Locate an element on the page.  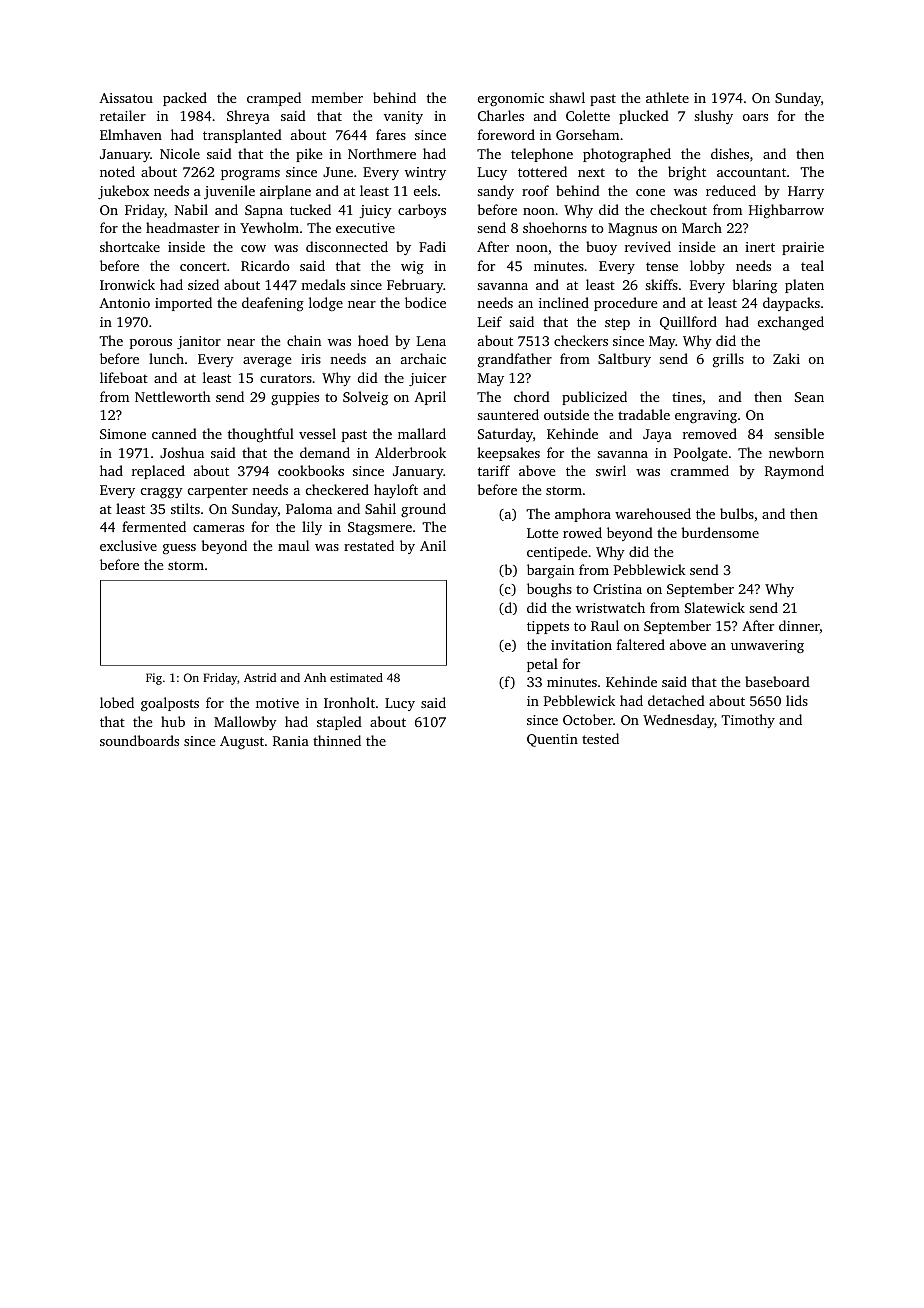
goalposts is located at coordinates (170, 704).
